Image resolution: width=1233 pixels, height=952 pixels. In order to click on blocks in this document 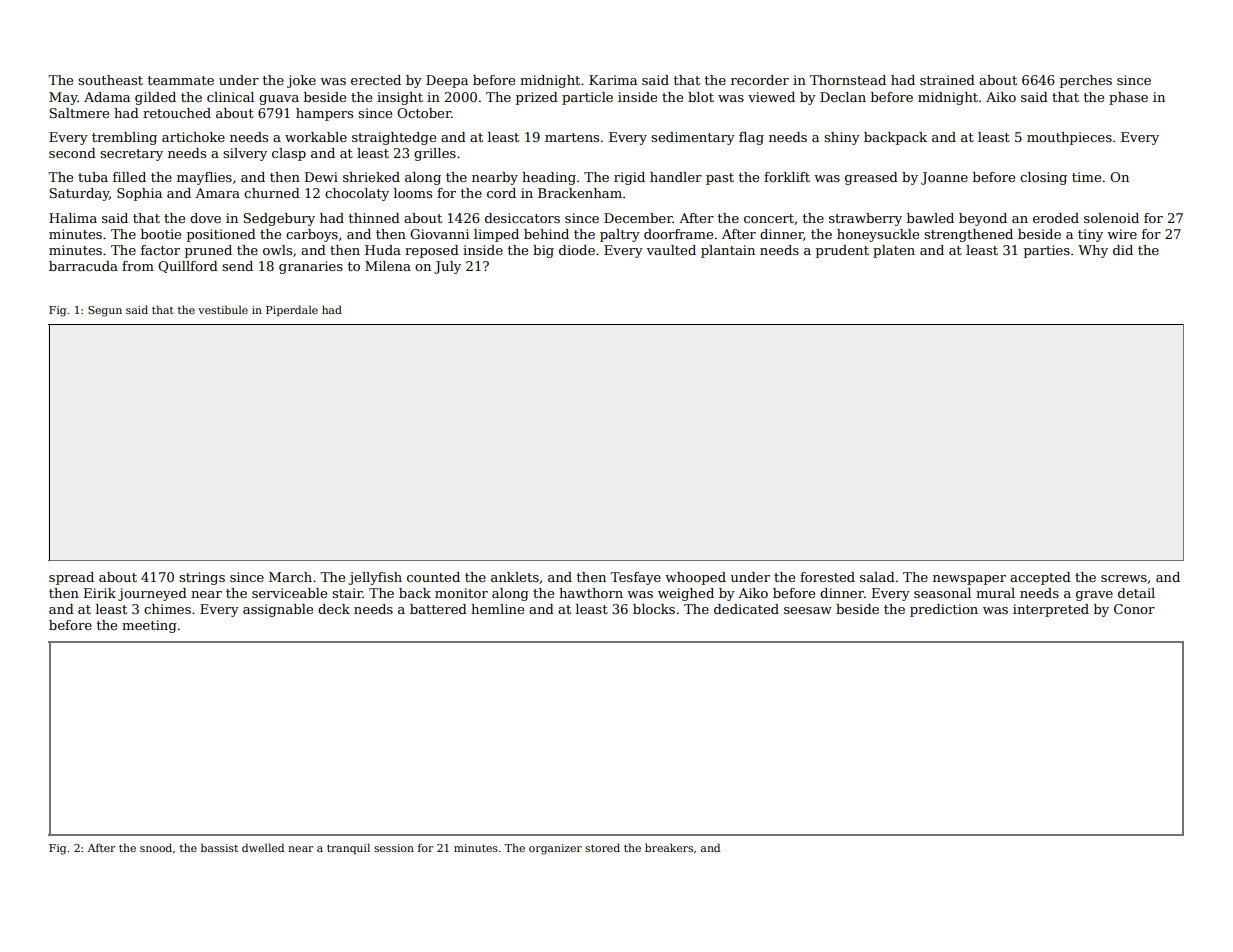, I will do `click(654, 609)`.
